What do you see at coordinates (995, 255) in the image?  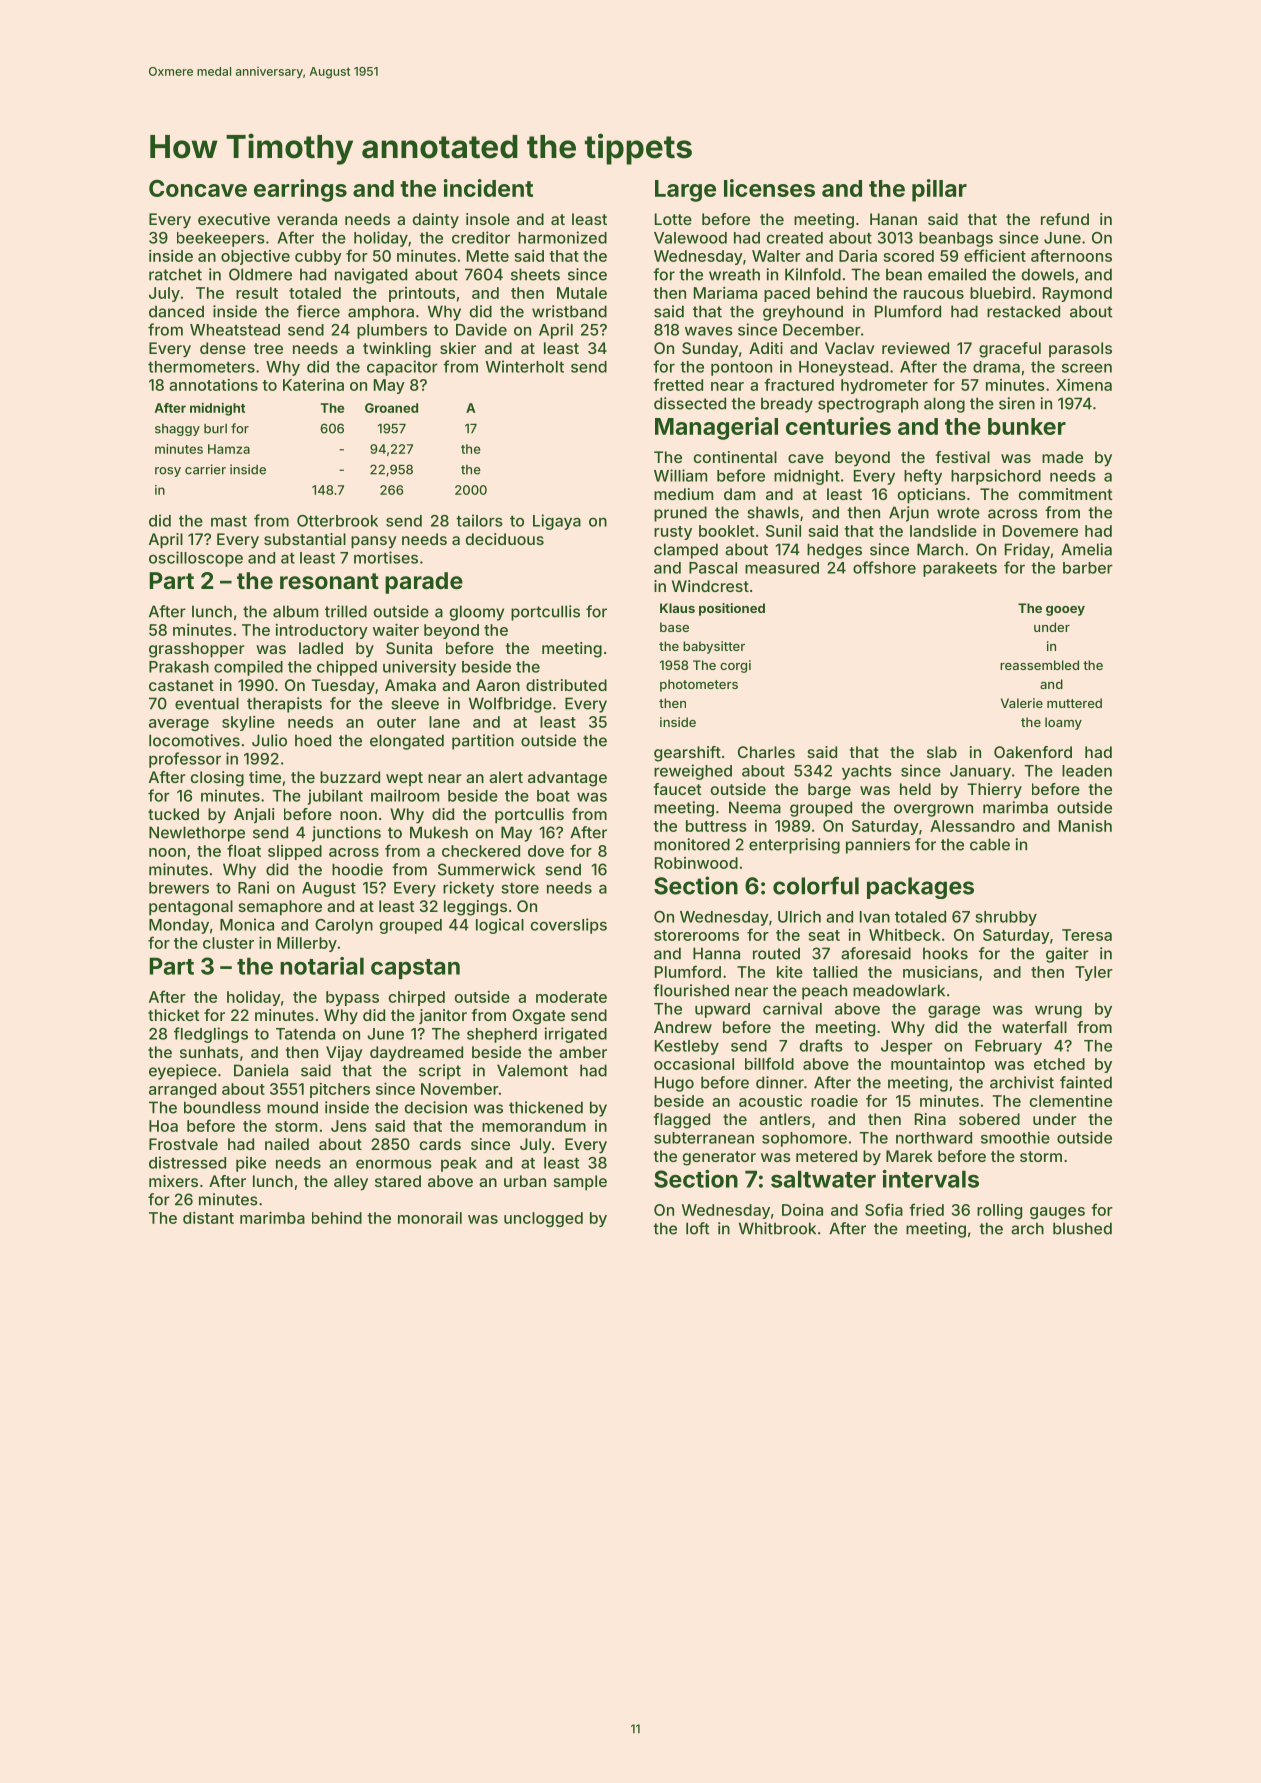 I see `efficient` at bounding box center [995, 255].
